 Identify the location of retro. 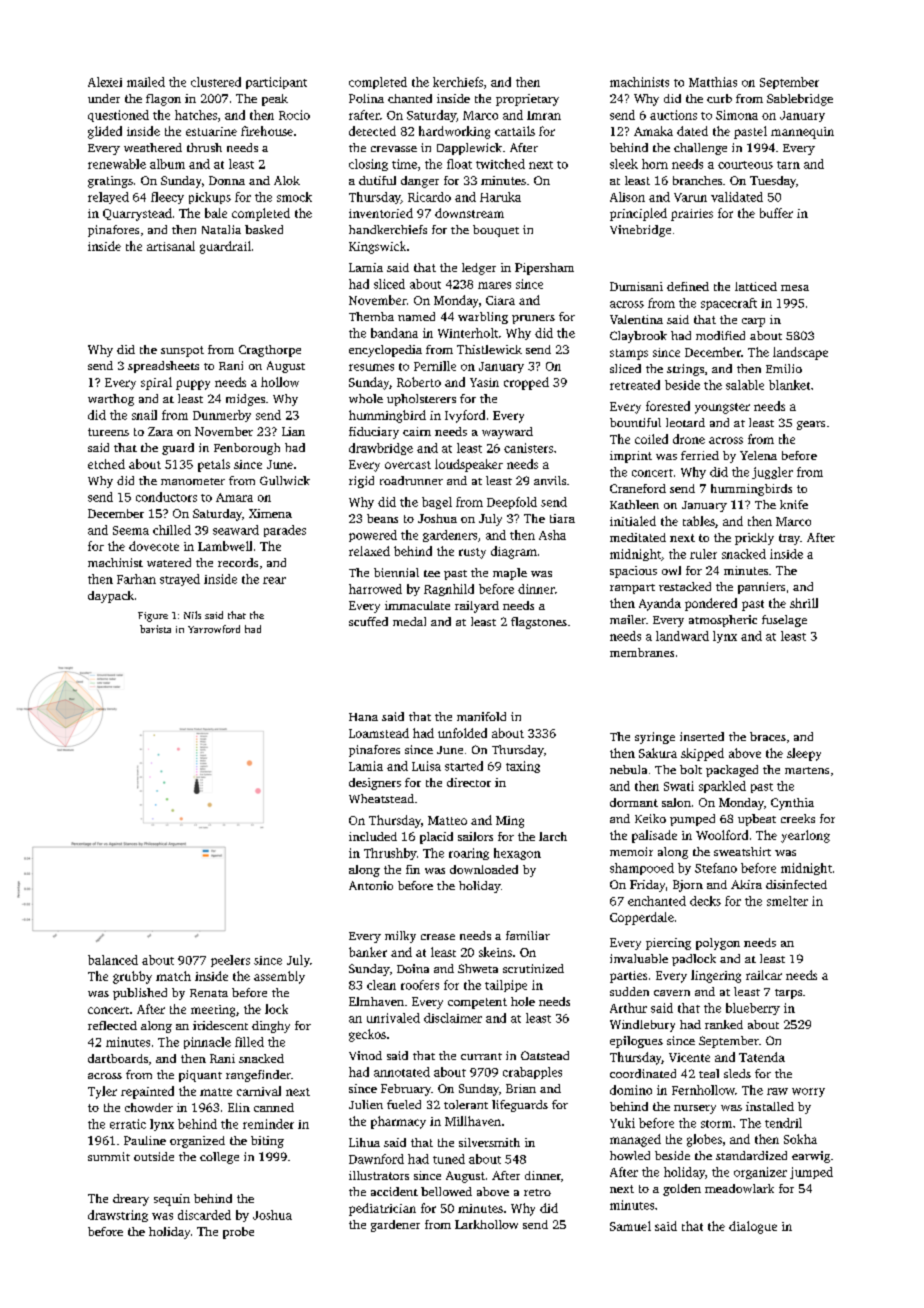
(537, 1192).
